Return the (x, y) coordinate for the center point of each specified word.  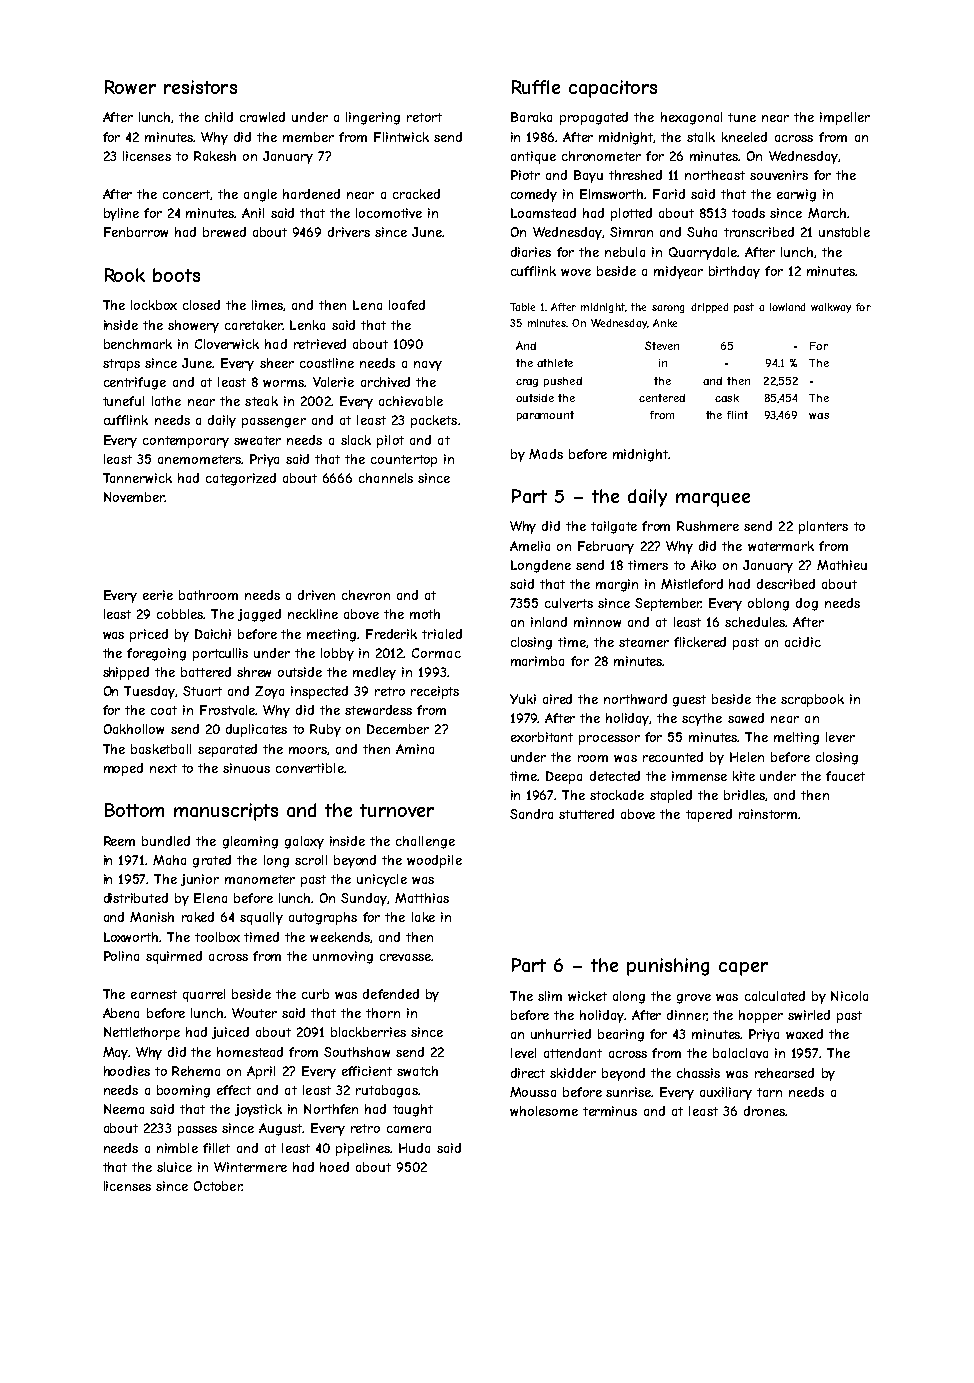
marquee (713, 500)
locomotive (389, 213)
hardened (311, 194)
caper (743, 969)
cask (727, 398)
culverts (569, 603)
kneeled (744, 137)
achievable (411, 401)
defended (391, 994)
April (261, 1072)
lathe (166, 401)
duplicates (256, 730)
